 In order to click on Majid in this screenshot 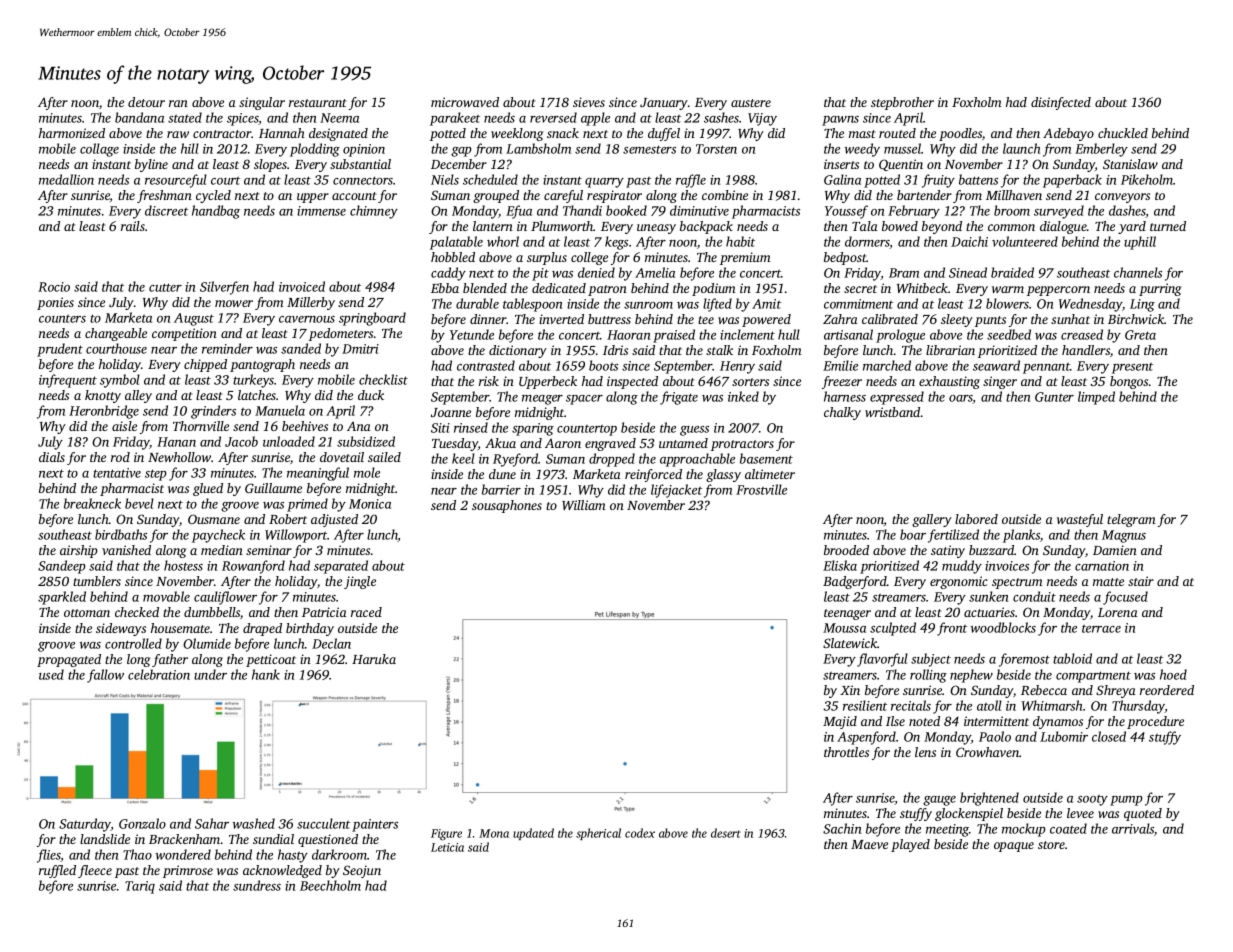, I will do `click(840, 722)`.
